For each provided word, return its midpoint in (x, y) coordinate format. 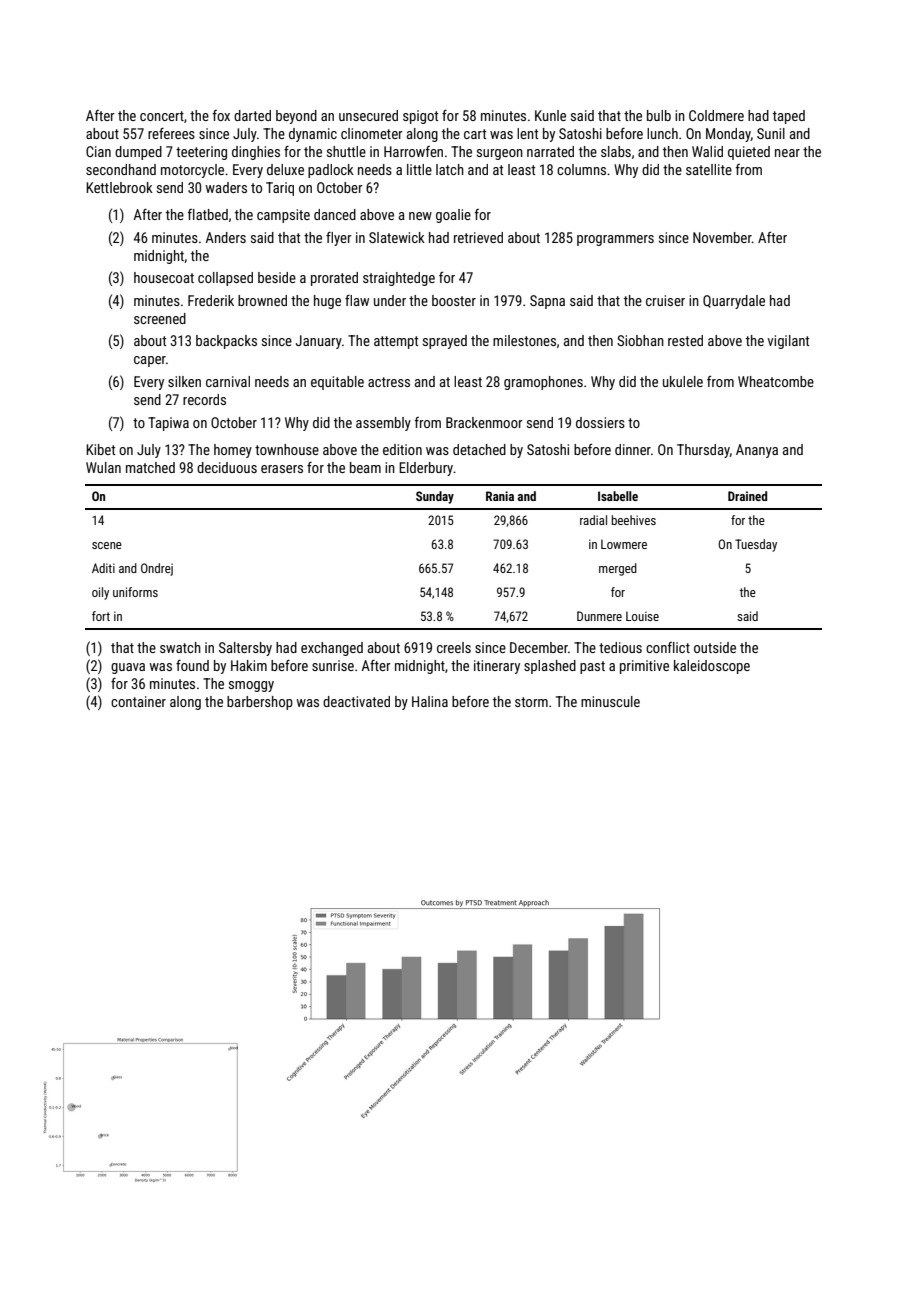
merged (618, 569)
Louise (642, 616)
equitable (337, 383)
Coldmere (716, 115)
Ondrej (157, 569)
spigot (420, 117)
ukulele (683, 381)
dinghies (256, 153)
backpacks (226, 342)
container (138, 701)
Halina (430, 701)
